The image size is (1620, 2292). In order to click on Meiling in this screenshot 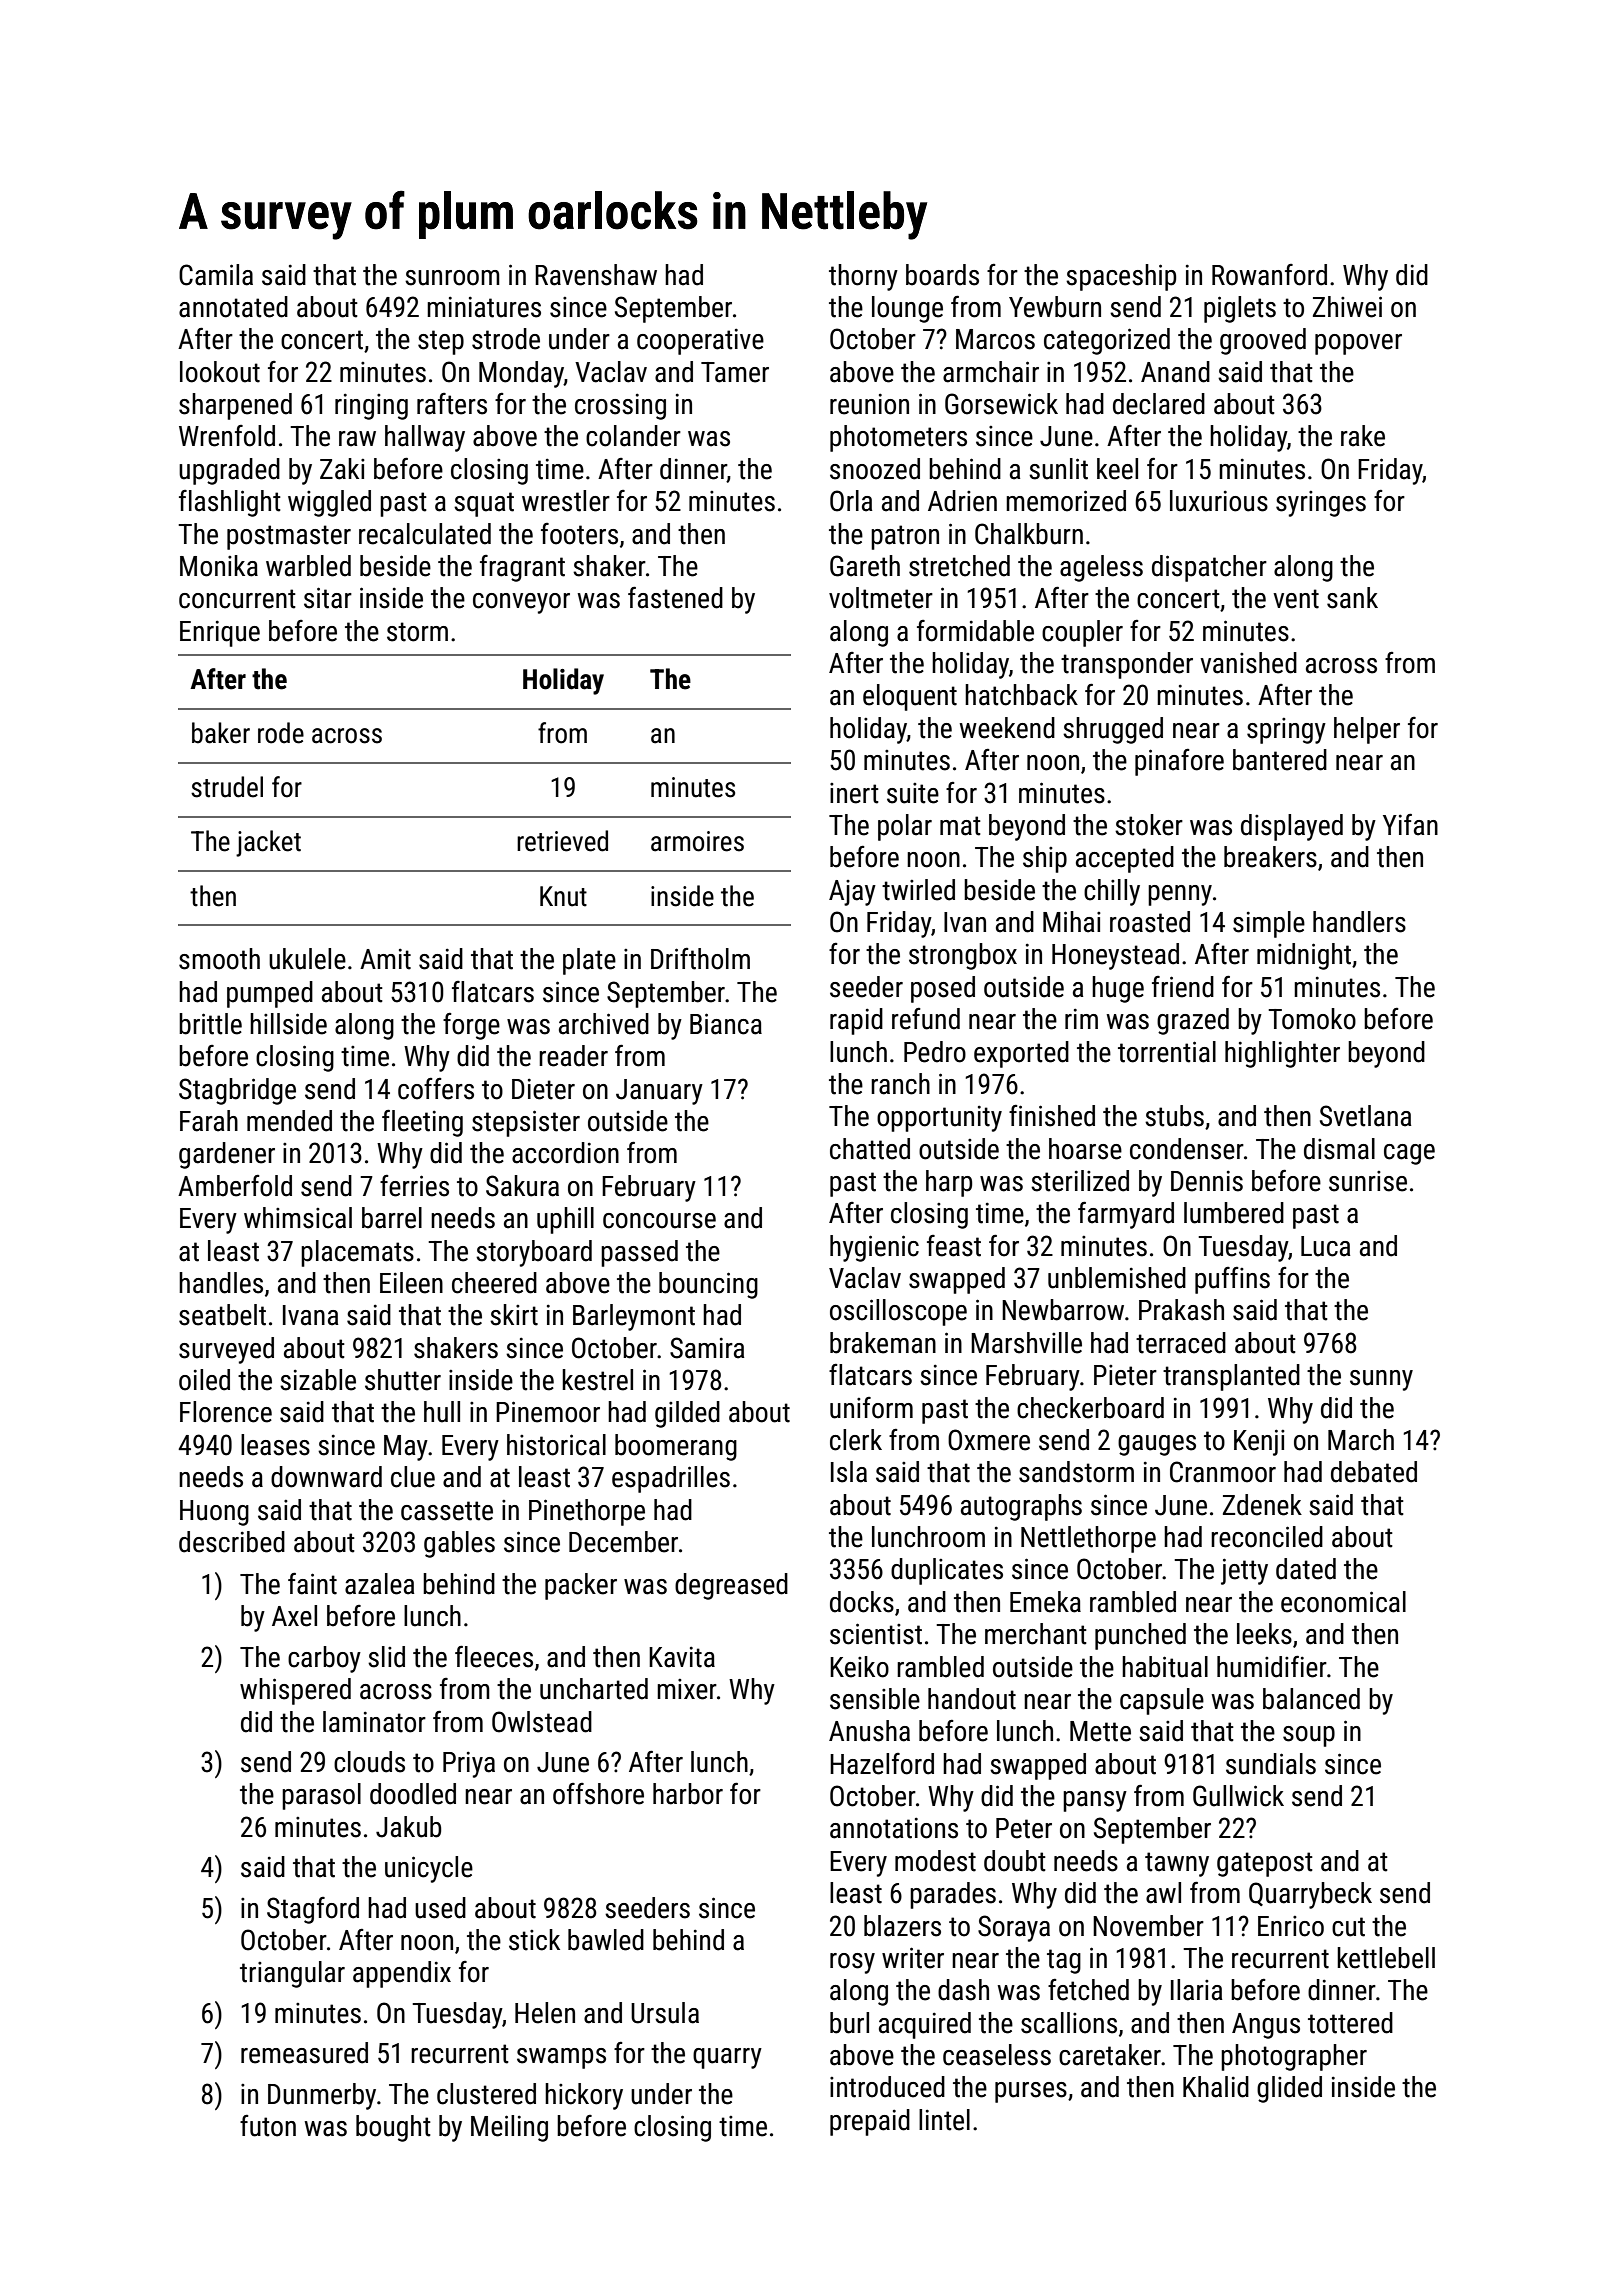, I will do `click(509, 2128)`.
